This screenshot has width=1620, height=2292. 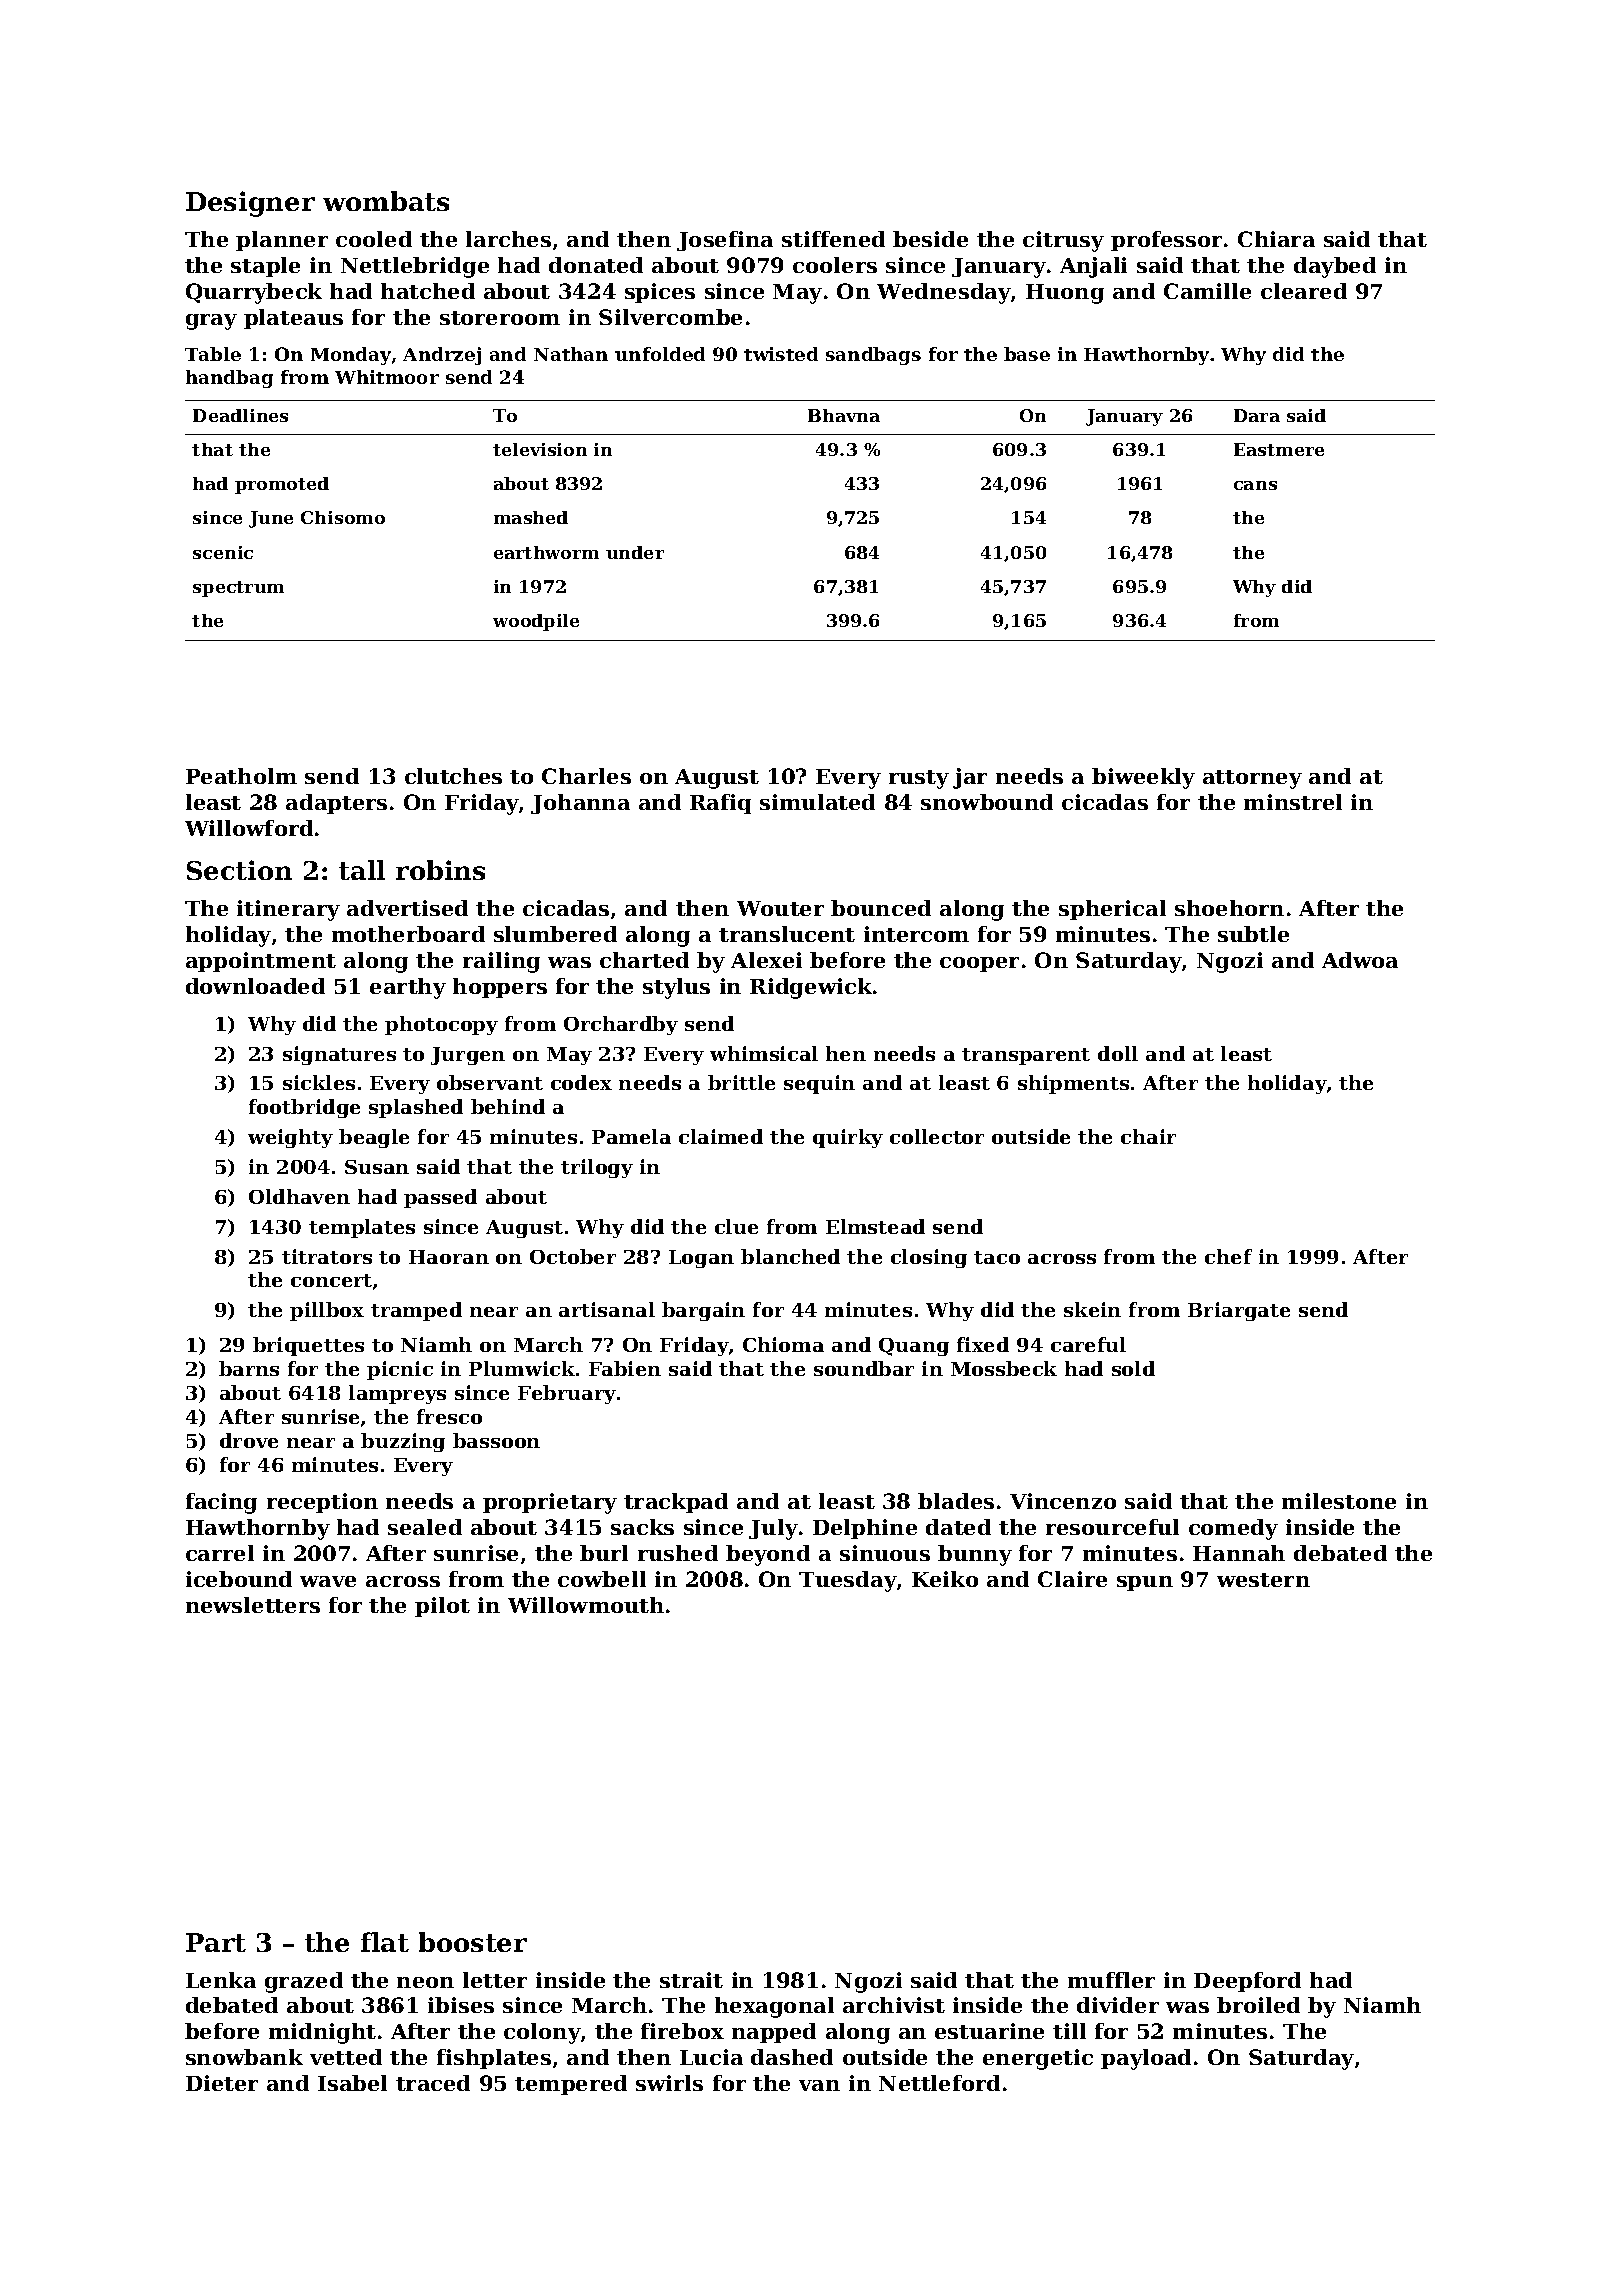 What do you see at coordinates (508, 239) in the screenshot?
I see `larches` at bounding box center [508, 239].
